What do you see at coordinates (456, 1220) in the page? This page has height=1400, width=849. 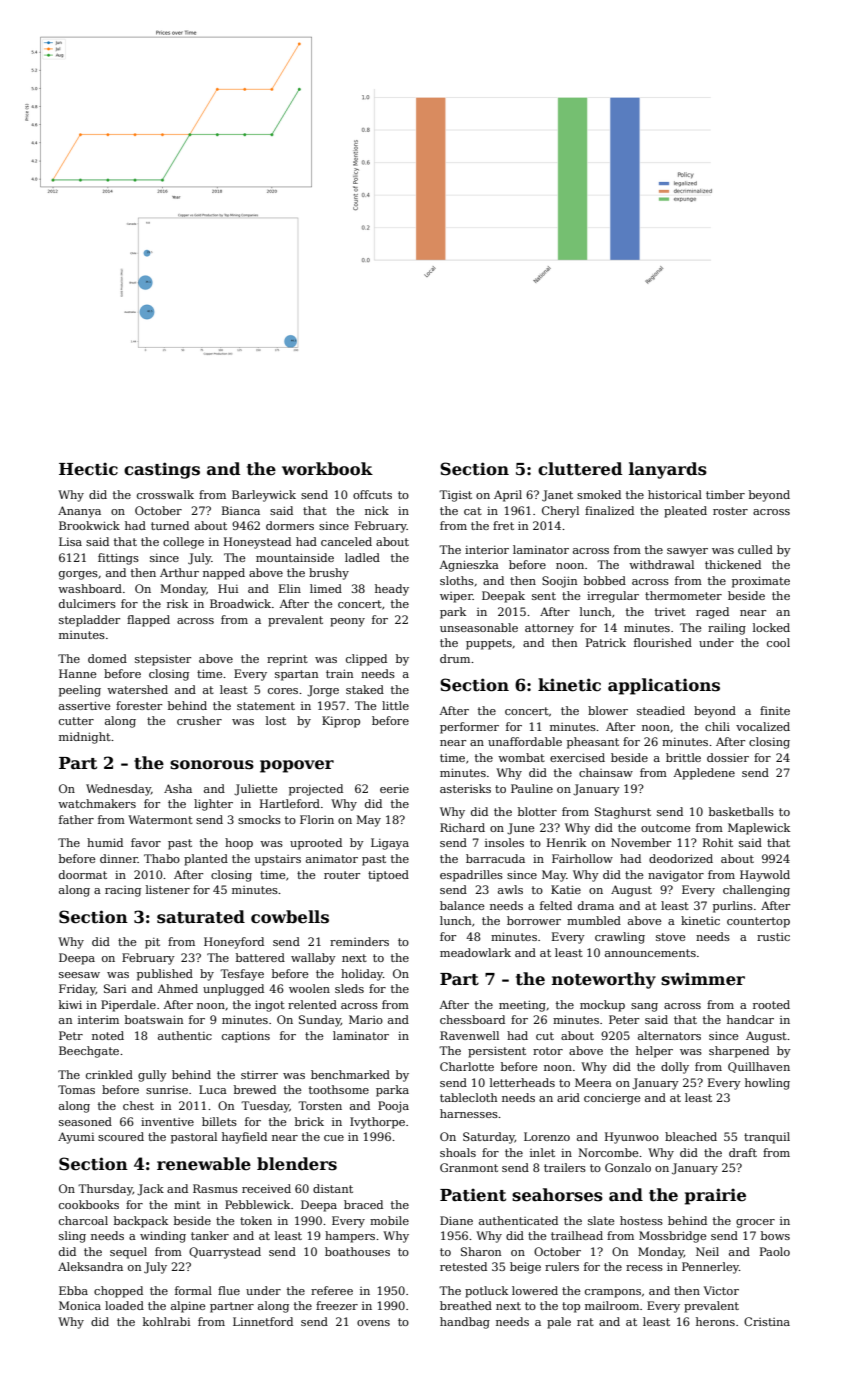 I see `Diane` at bounding box center [456, 1220].
